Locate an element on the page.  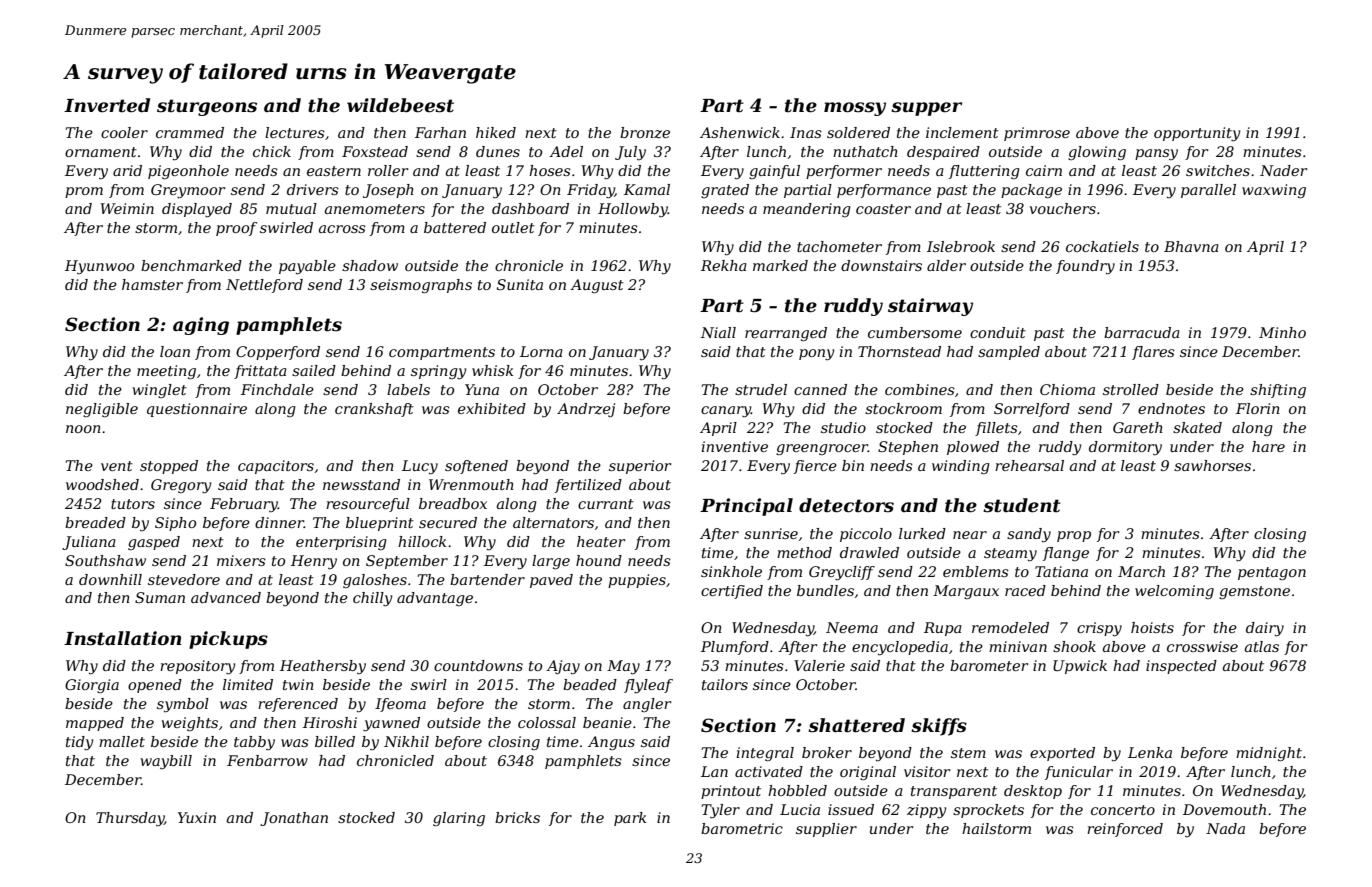
beaded is located at coordinates (590, 684).
